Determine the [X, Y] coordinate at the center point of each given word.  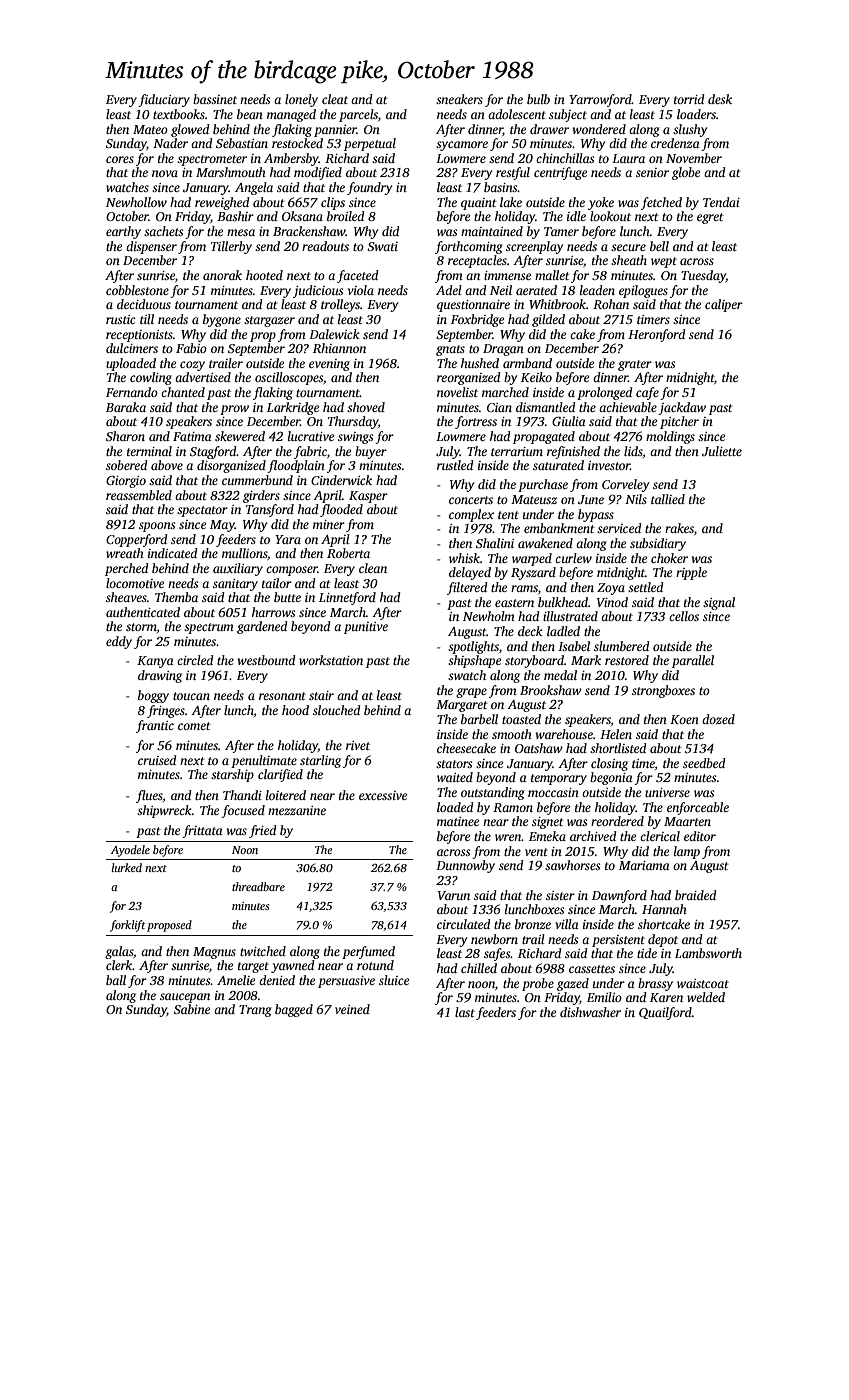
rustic [121, 319]
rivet [358, 745]
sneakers [459, 99]
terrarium [517, 451]
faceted [357, 276]
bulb [538, 99]
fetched [661, 203]
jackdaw [682, 408]
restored [627, 660]
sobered [126, 465]
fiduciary [164, 100]
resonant [282, 696]
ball [116, 980]
